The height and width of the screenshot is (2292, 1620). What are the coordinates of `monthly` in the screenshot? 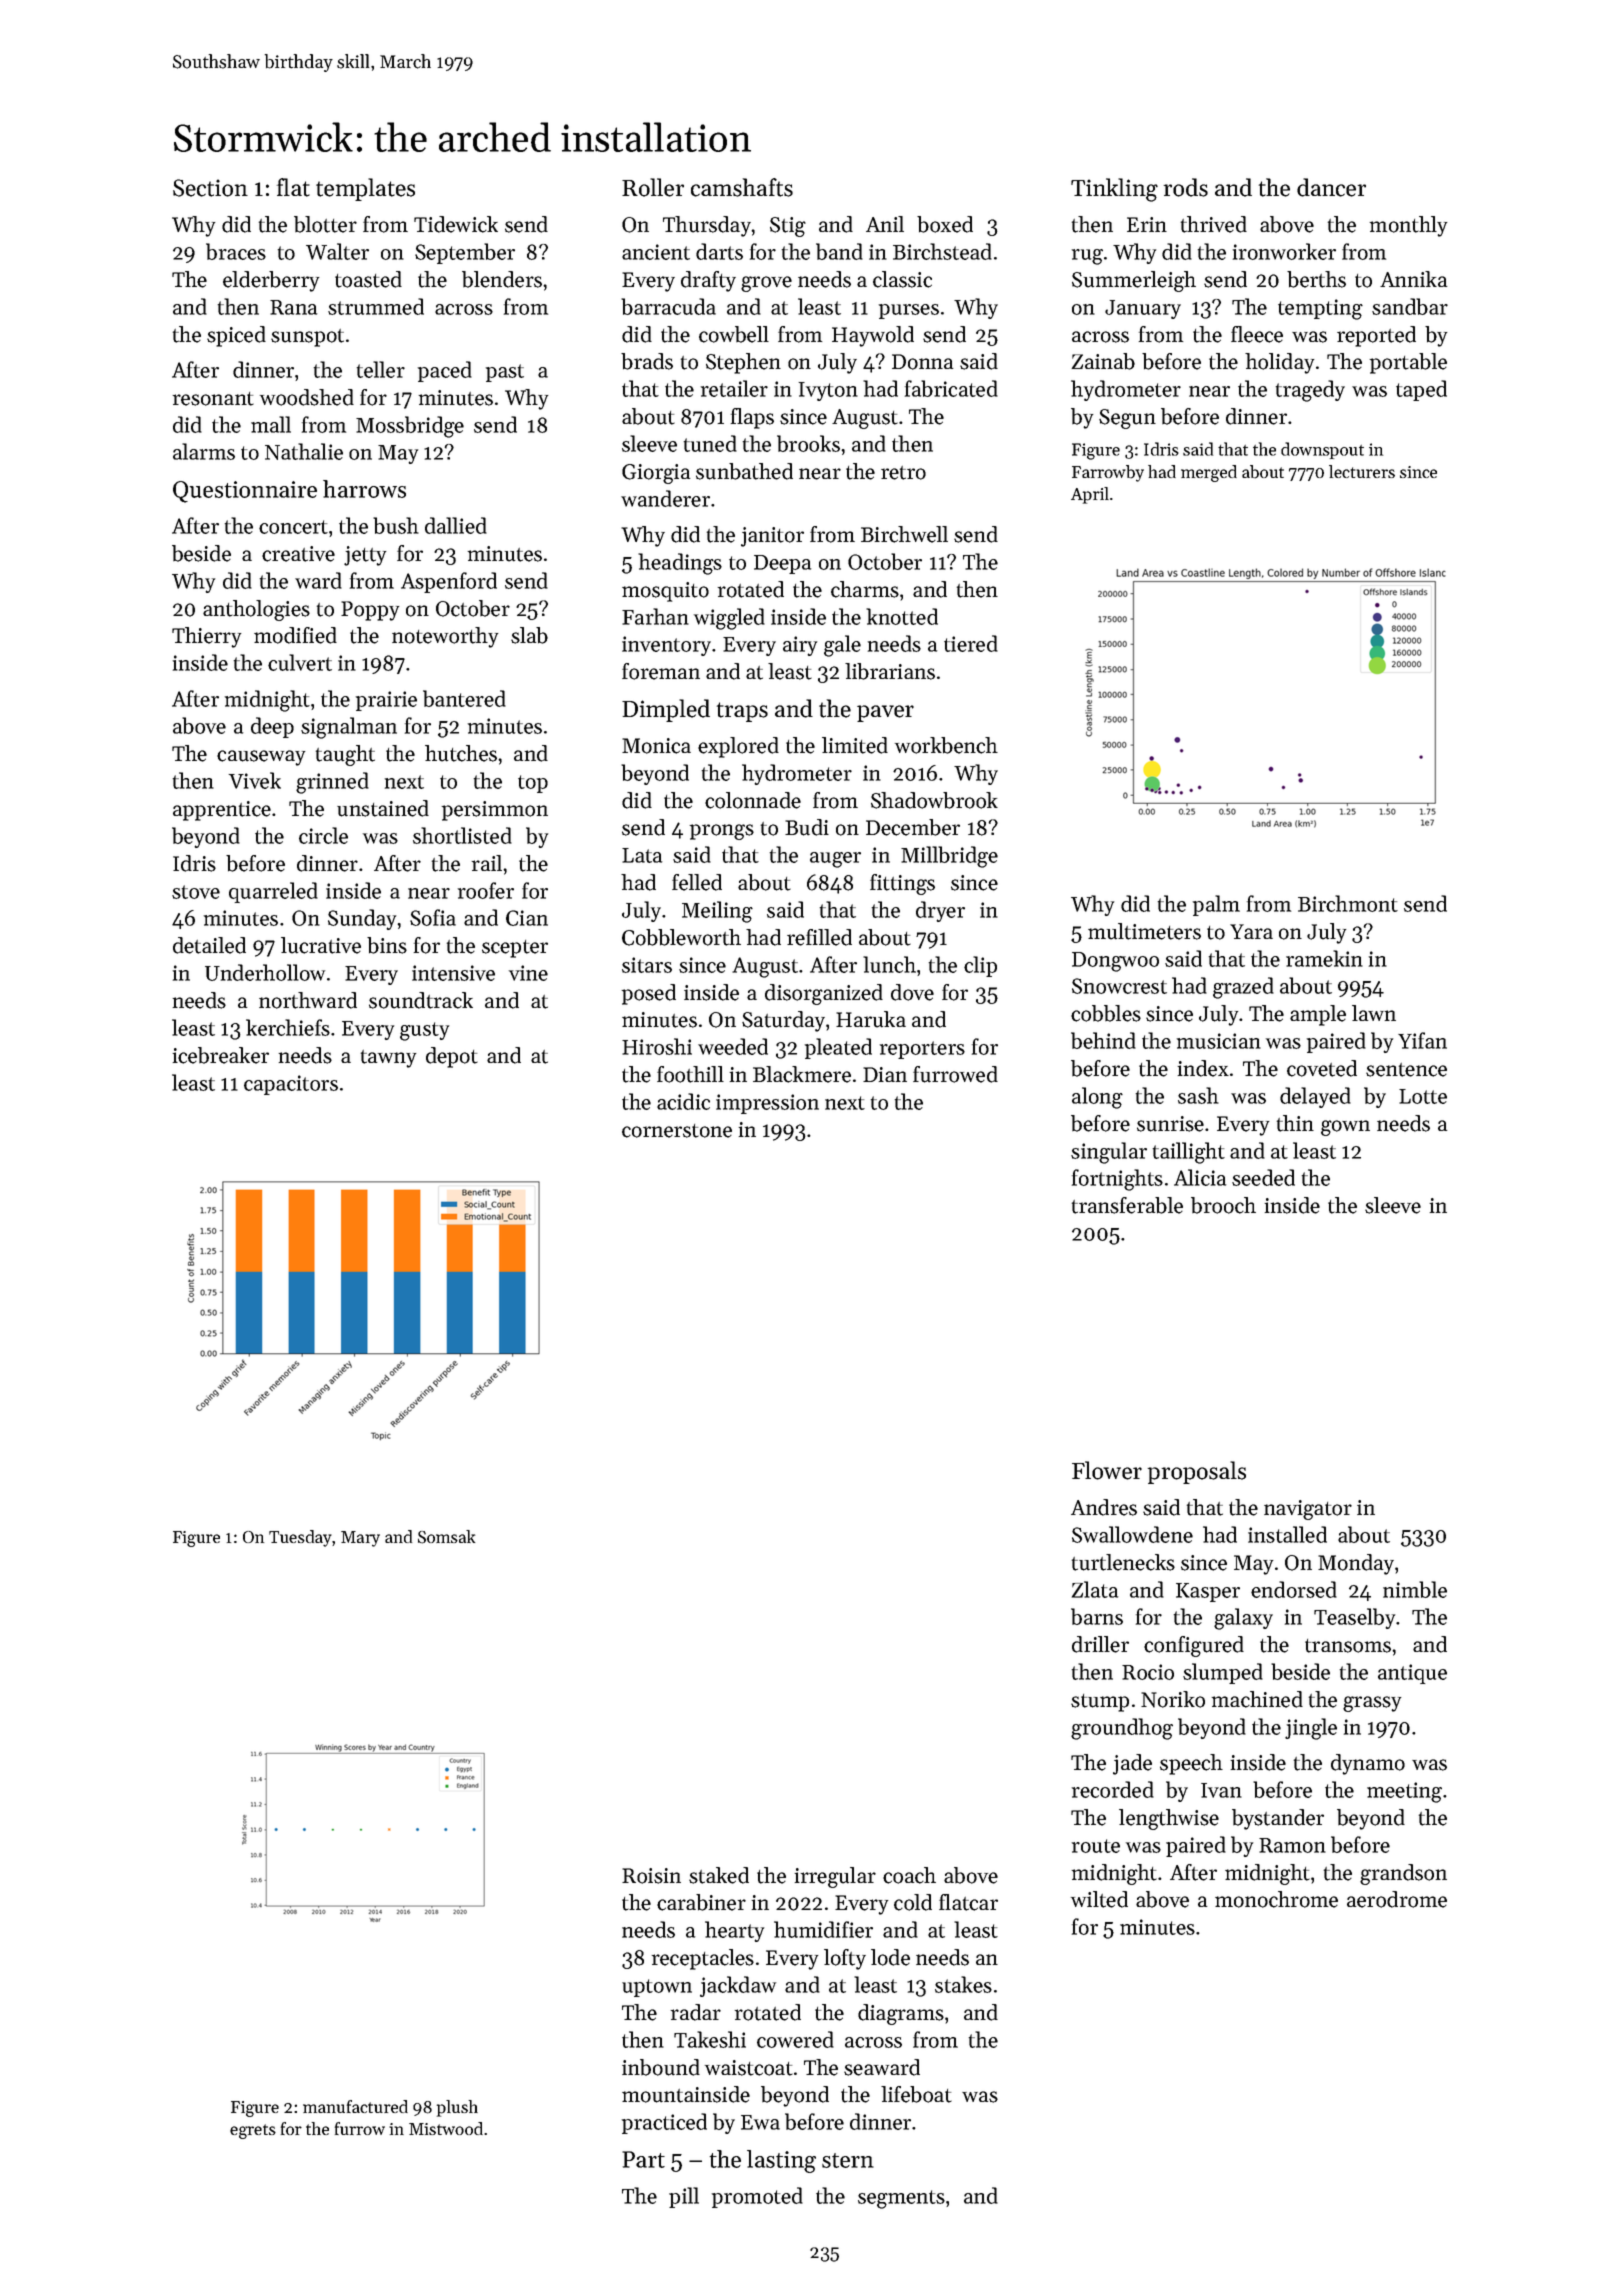 It's located at (1408, 226).
